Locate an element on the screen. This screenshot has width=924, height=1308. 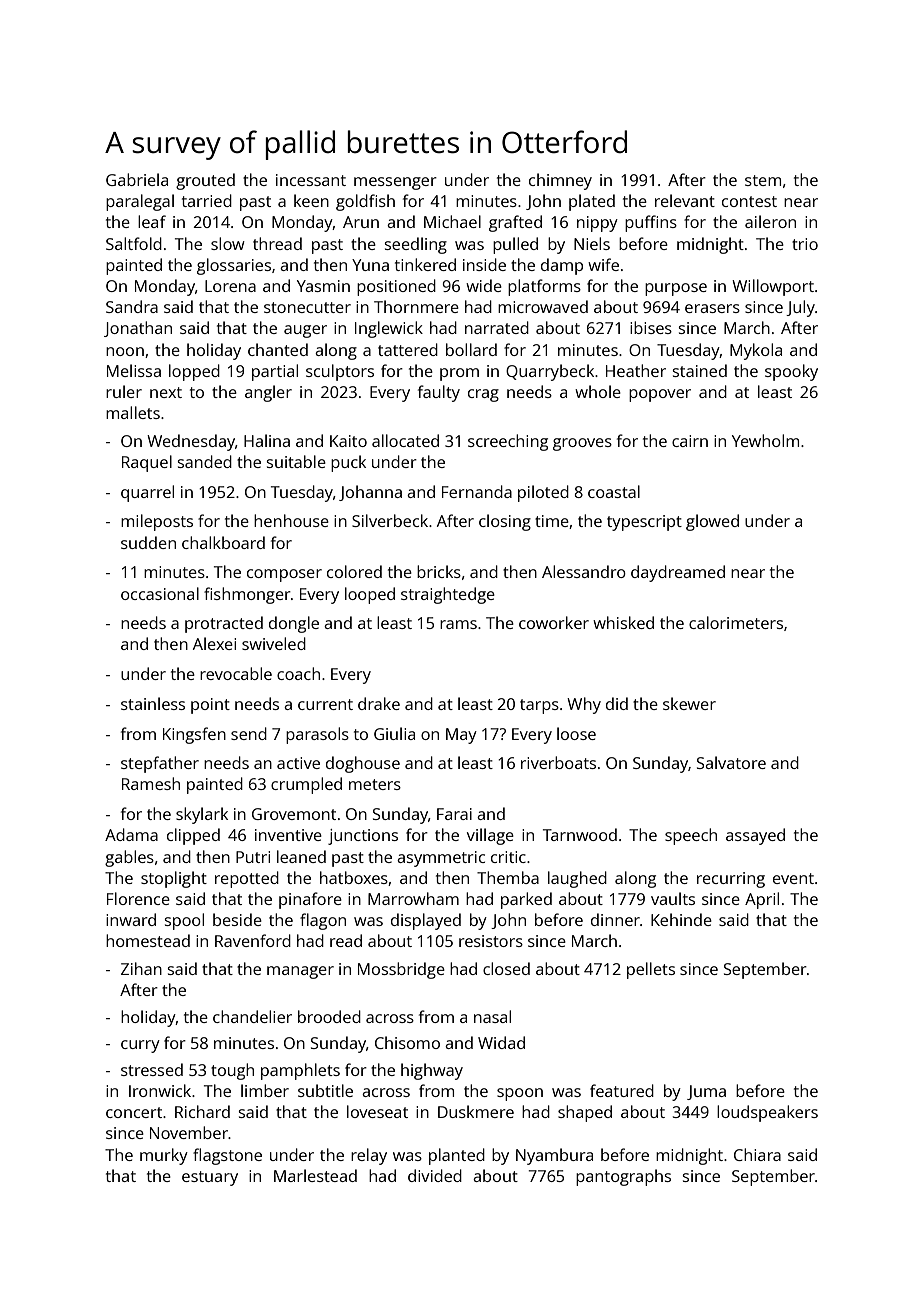
gables is located at coordinates (129, 858).
